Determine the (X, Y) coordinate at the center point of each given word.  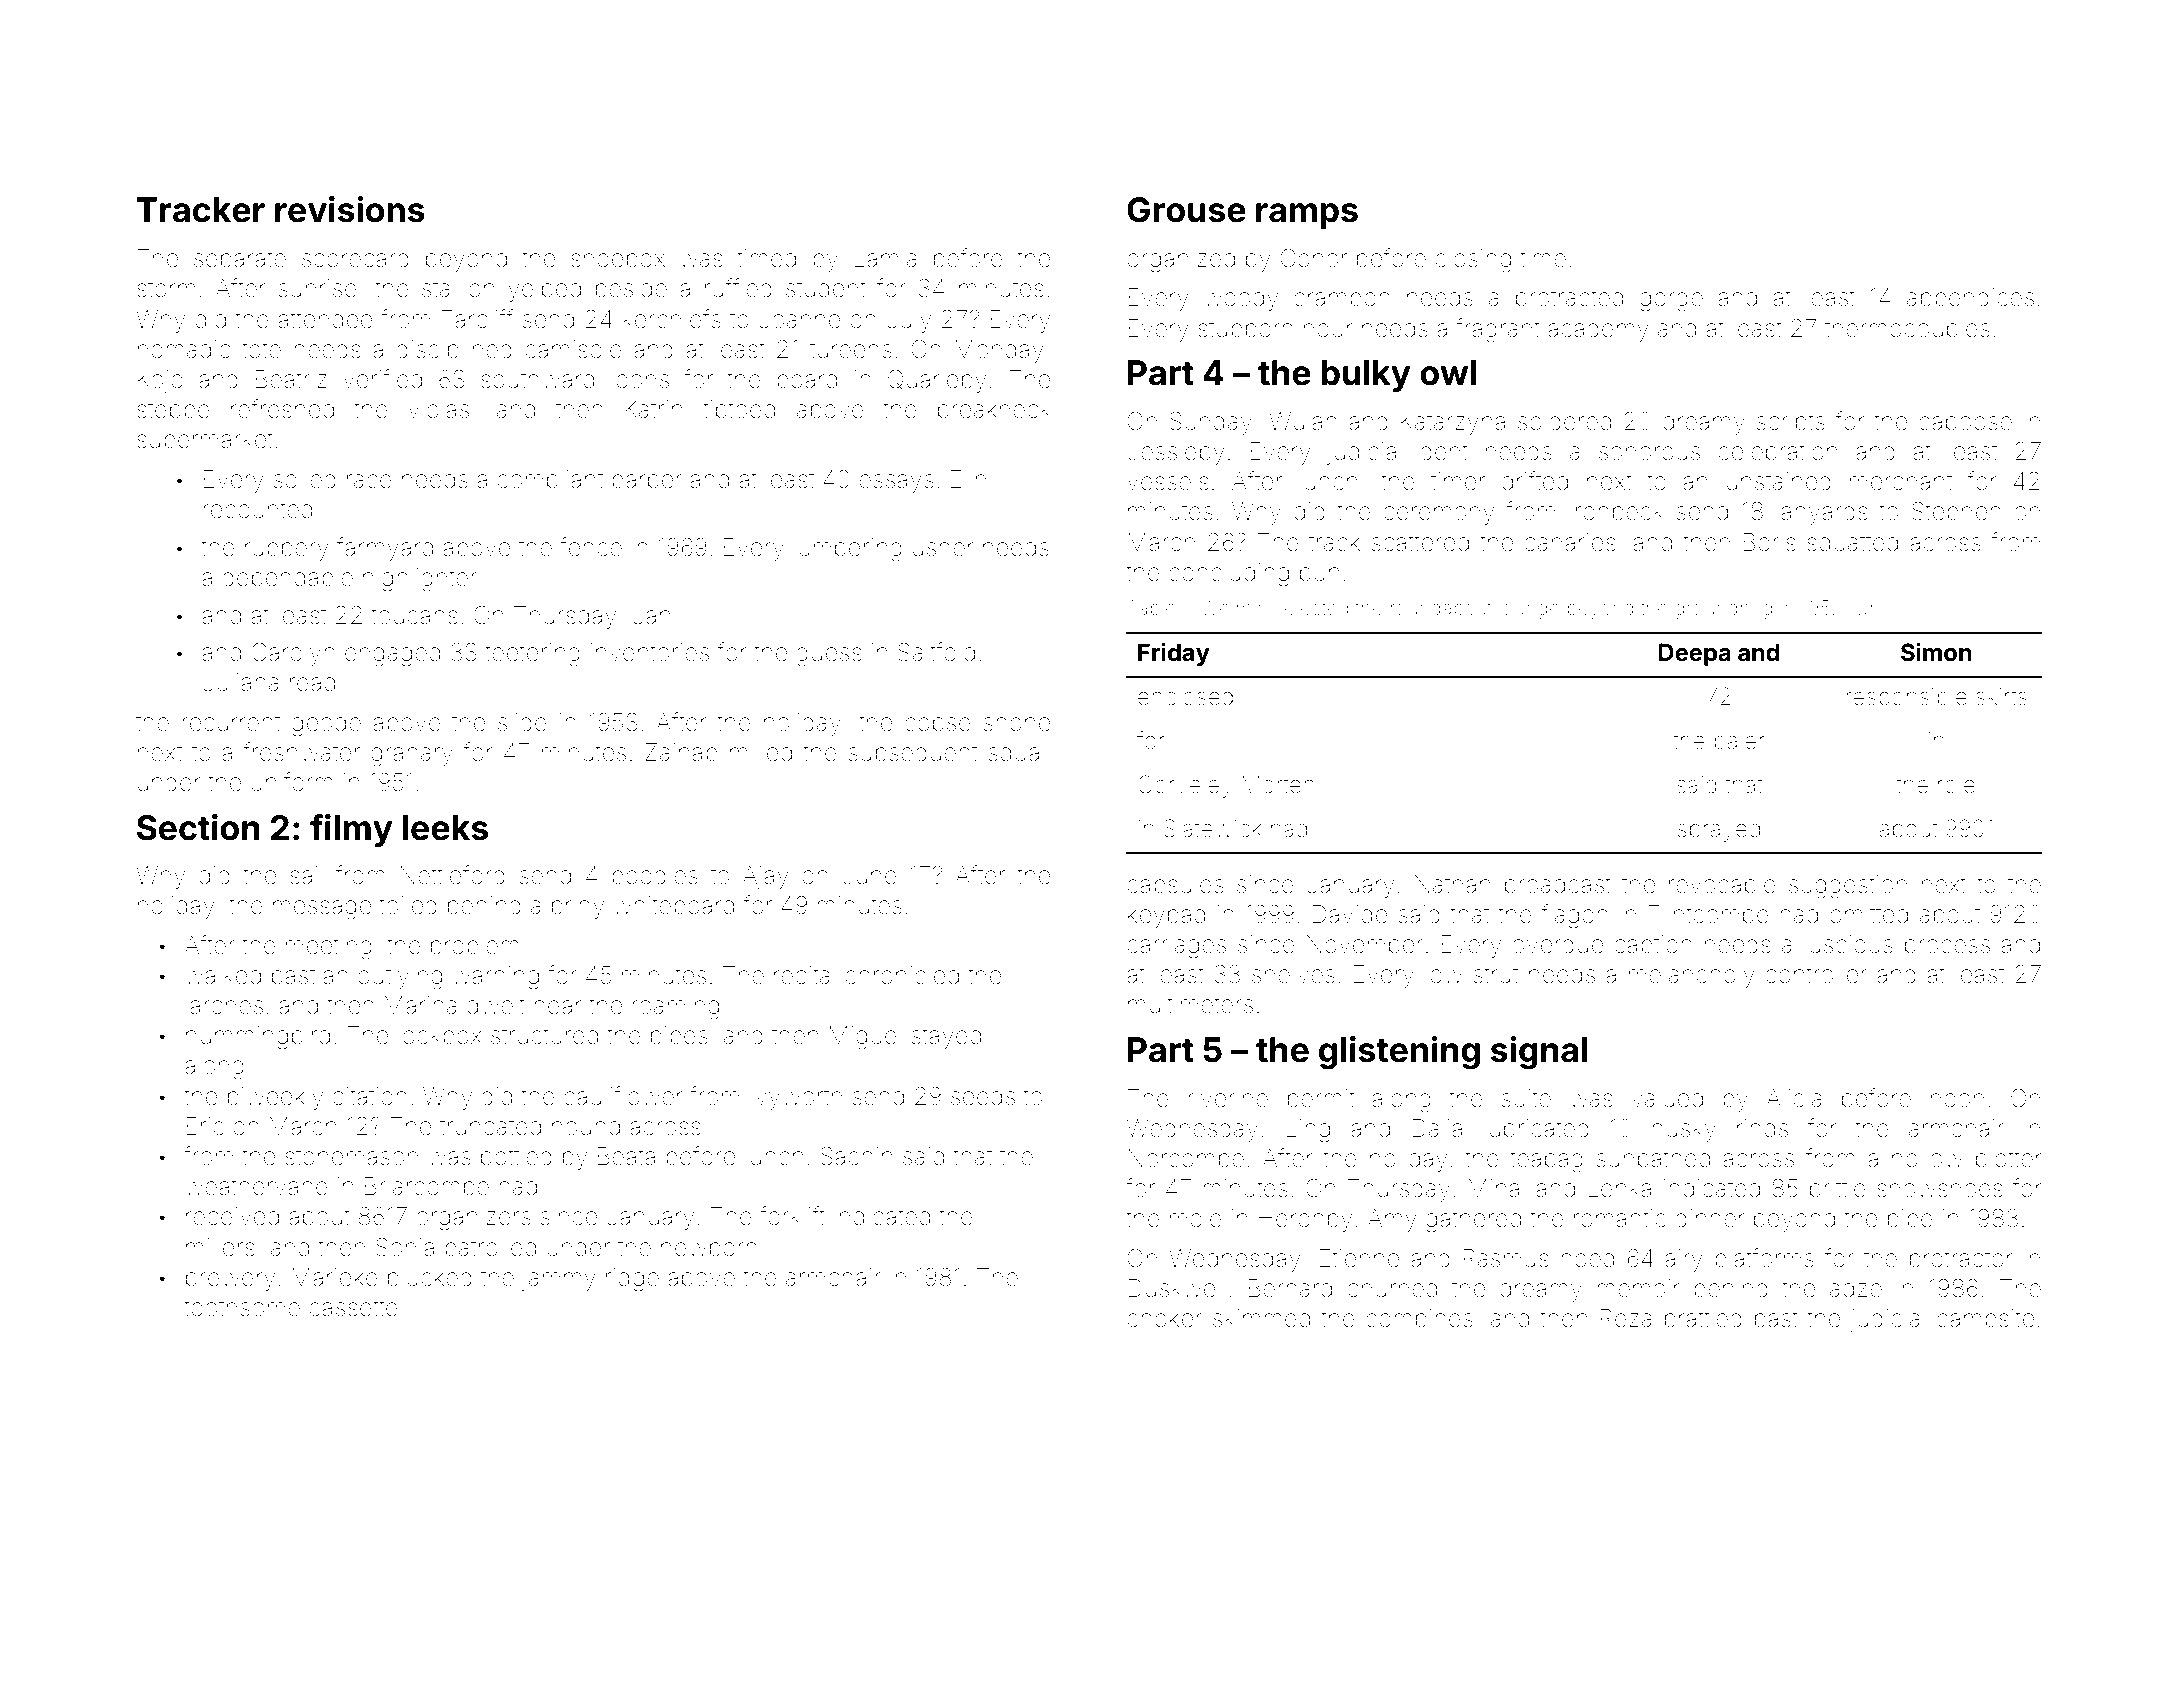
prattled (1703, 1320)
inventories (650, 652)
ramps (1307, 216)
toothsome (242, 1307)
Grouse (1186, 210)
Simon (1936, 652)
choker (1164, 1318)
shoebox (618, 258)
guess (829, 657)
